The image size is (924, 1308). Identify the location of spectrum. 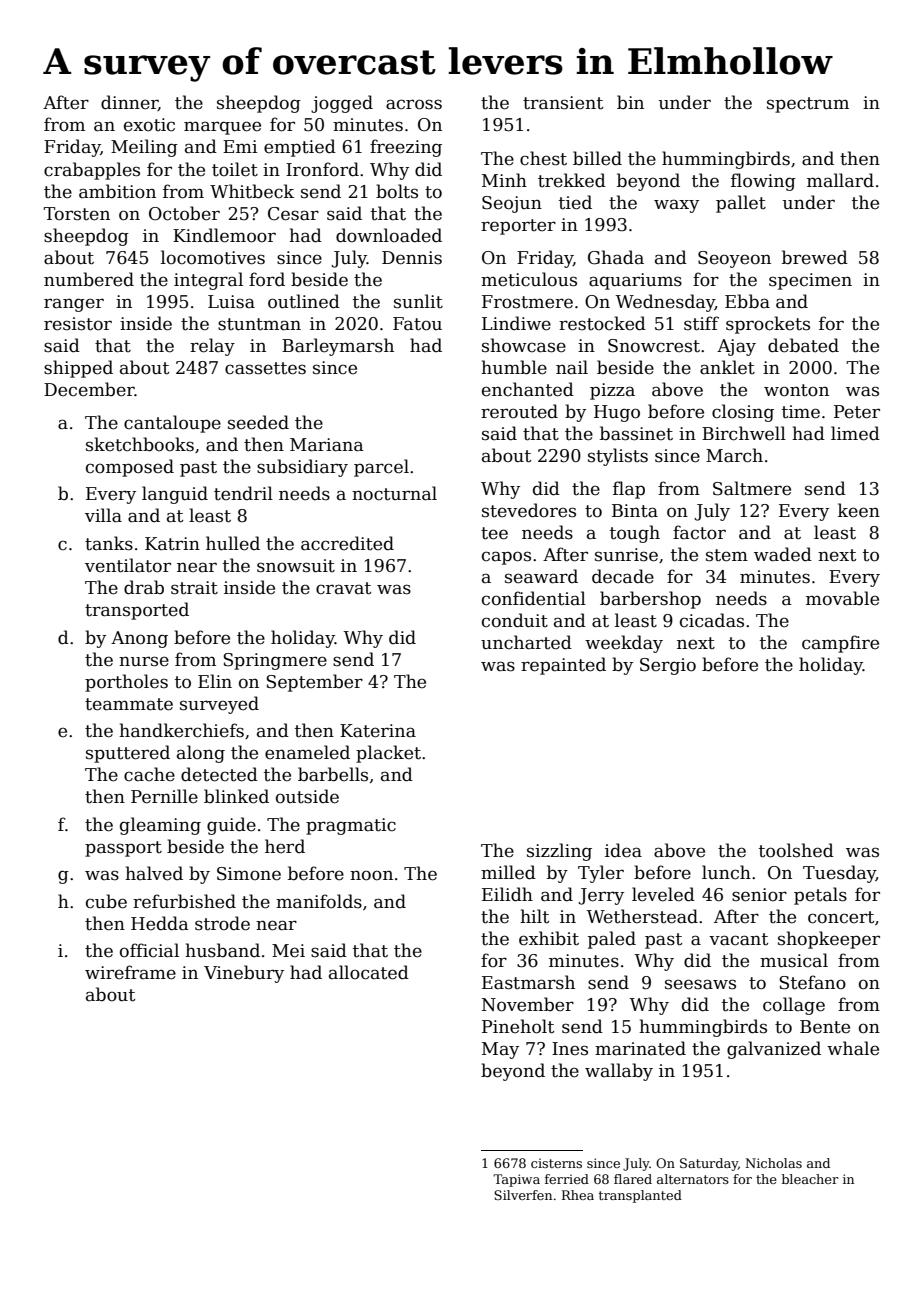
(808, 105).
